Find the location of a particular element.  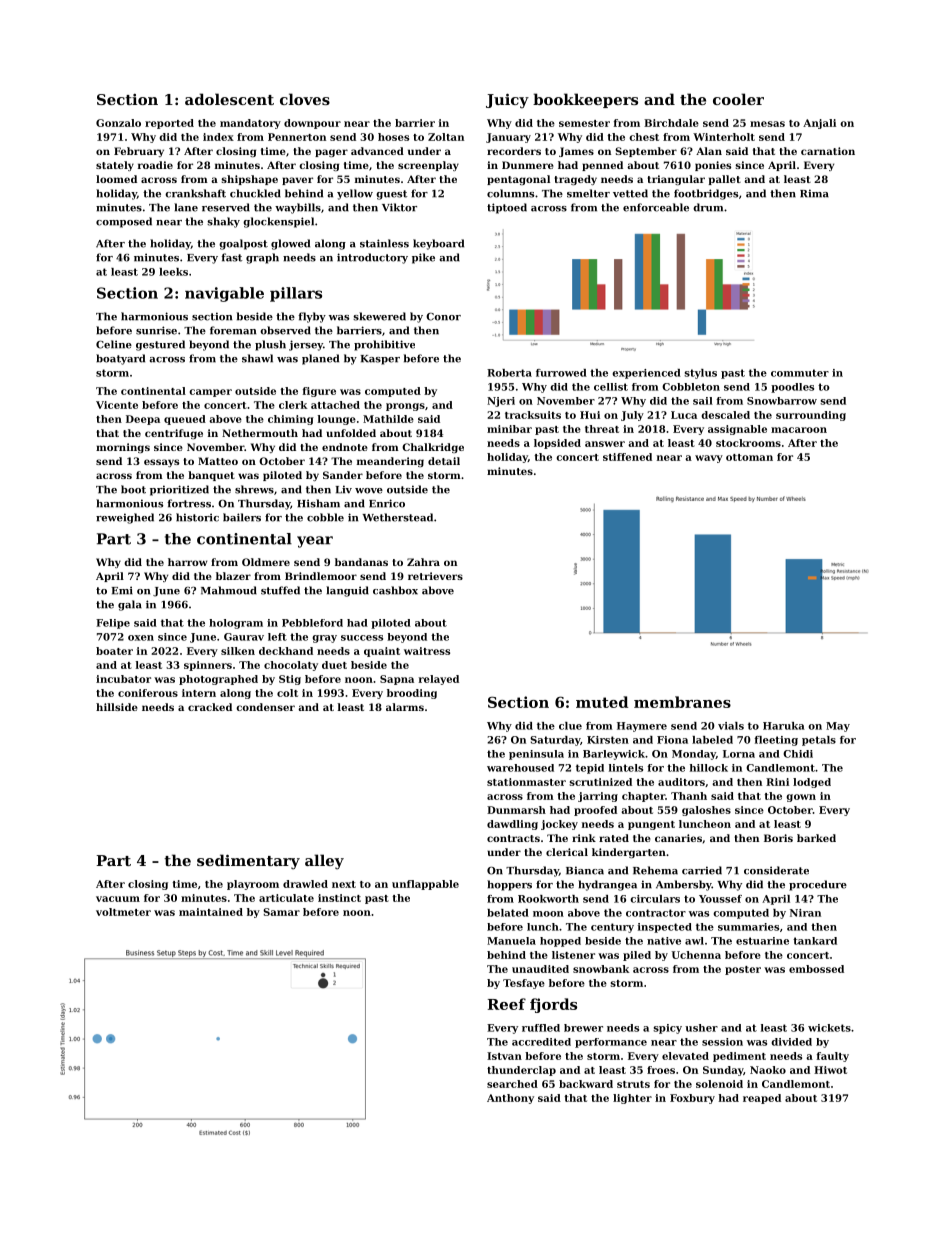

Gonzalo is located at coordinates (118, 123).
